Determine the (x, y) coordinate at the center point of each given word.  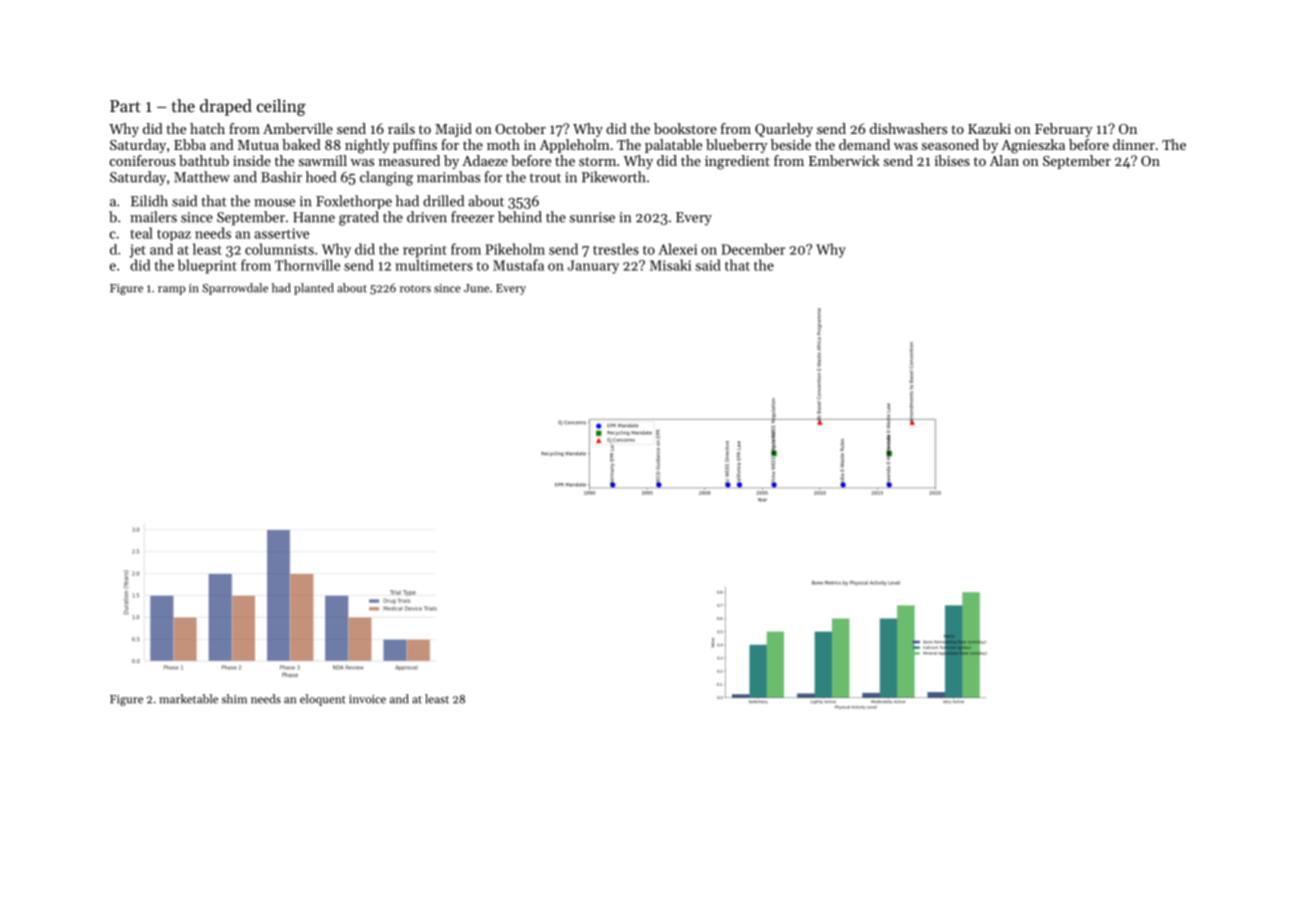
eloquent (323, 700)
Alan (1004, 160)
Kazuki (989, 128)
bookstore (685, 128)
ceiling (281, 107)
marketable (188, 699)
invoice (367, 699)
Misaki (670, 265)
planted (314, 289)
